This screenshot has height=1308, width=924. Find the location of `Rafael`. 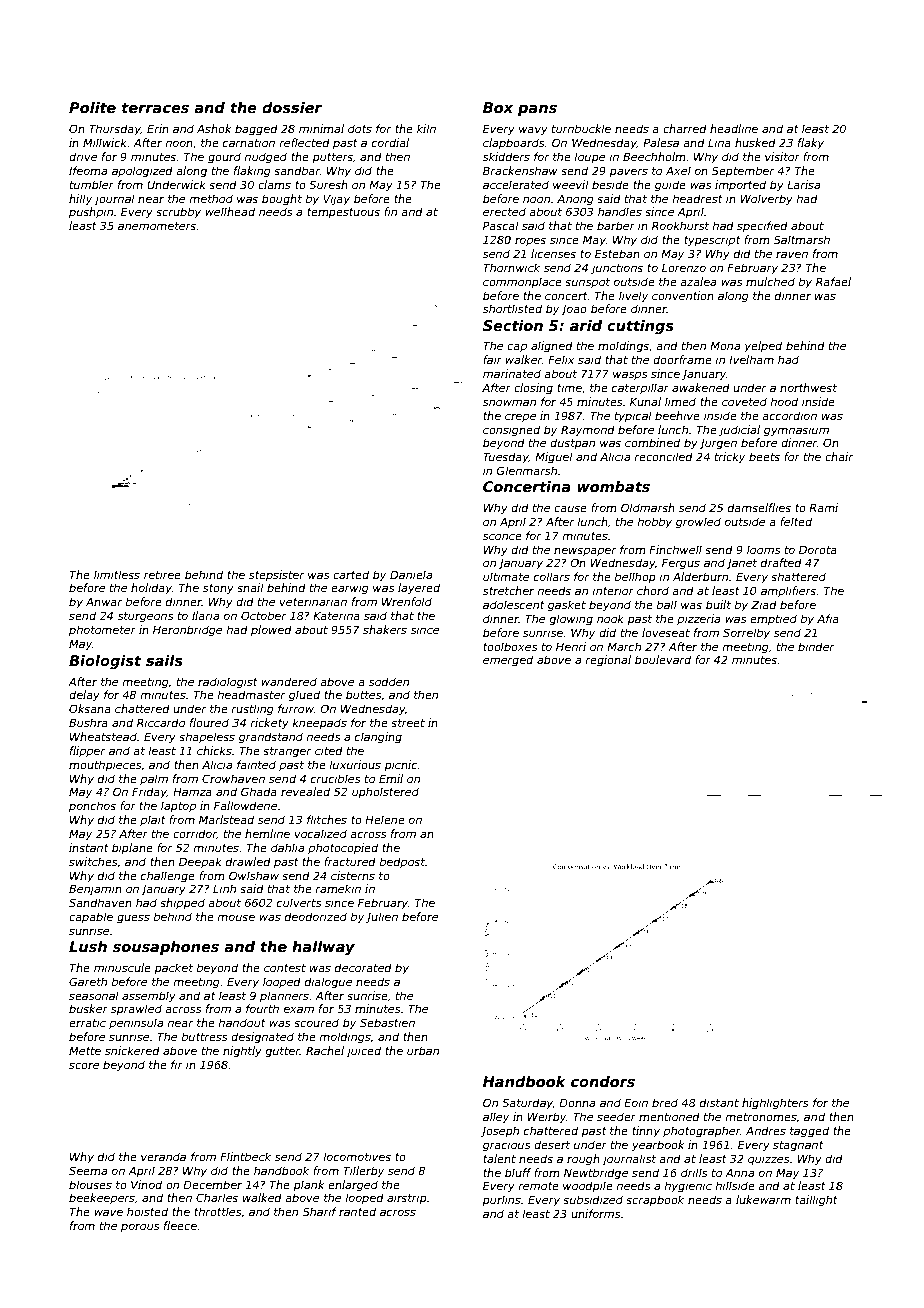

Rafael is located at coordinates (833, 281).
